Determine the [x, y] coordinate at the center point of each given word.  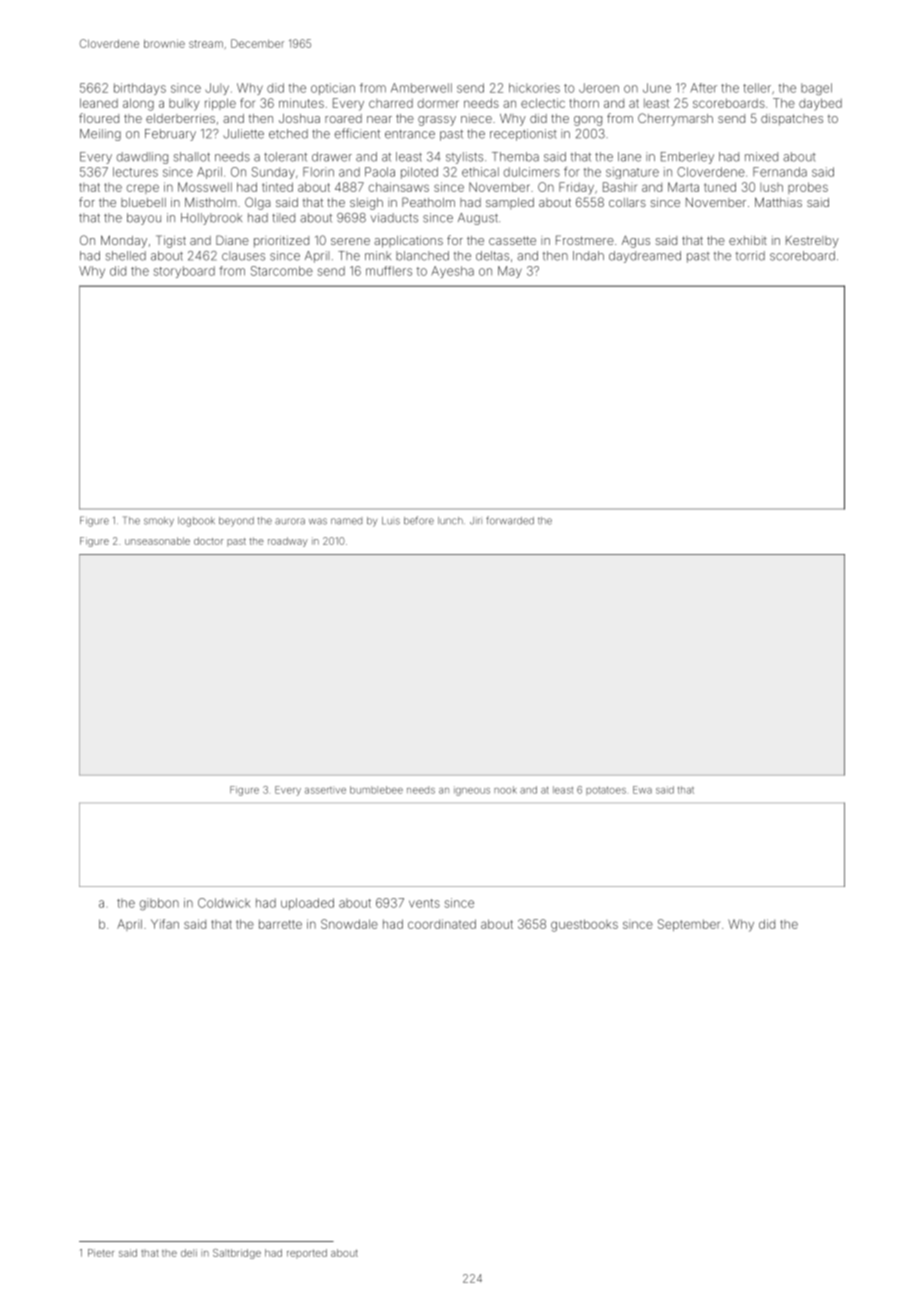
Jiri [476, 521]
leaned [99, 103]
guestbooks [584, 925]
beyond [236, 522]
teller [757, 88]
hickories [534, 88]
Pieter [101, 1253]
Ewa [642, 790]
